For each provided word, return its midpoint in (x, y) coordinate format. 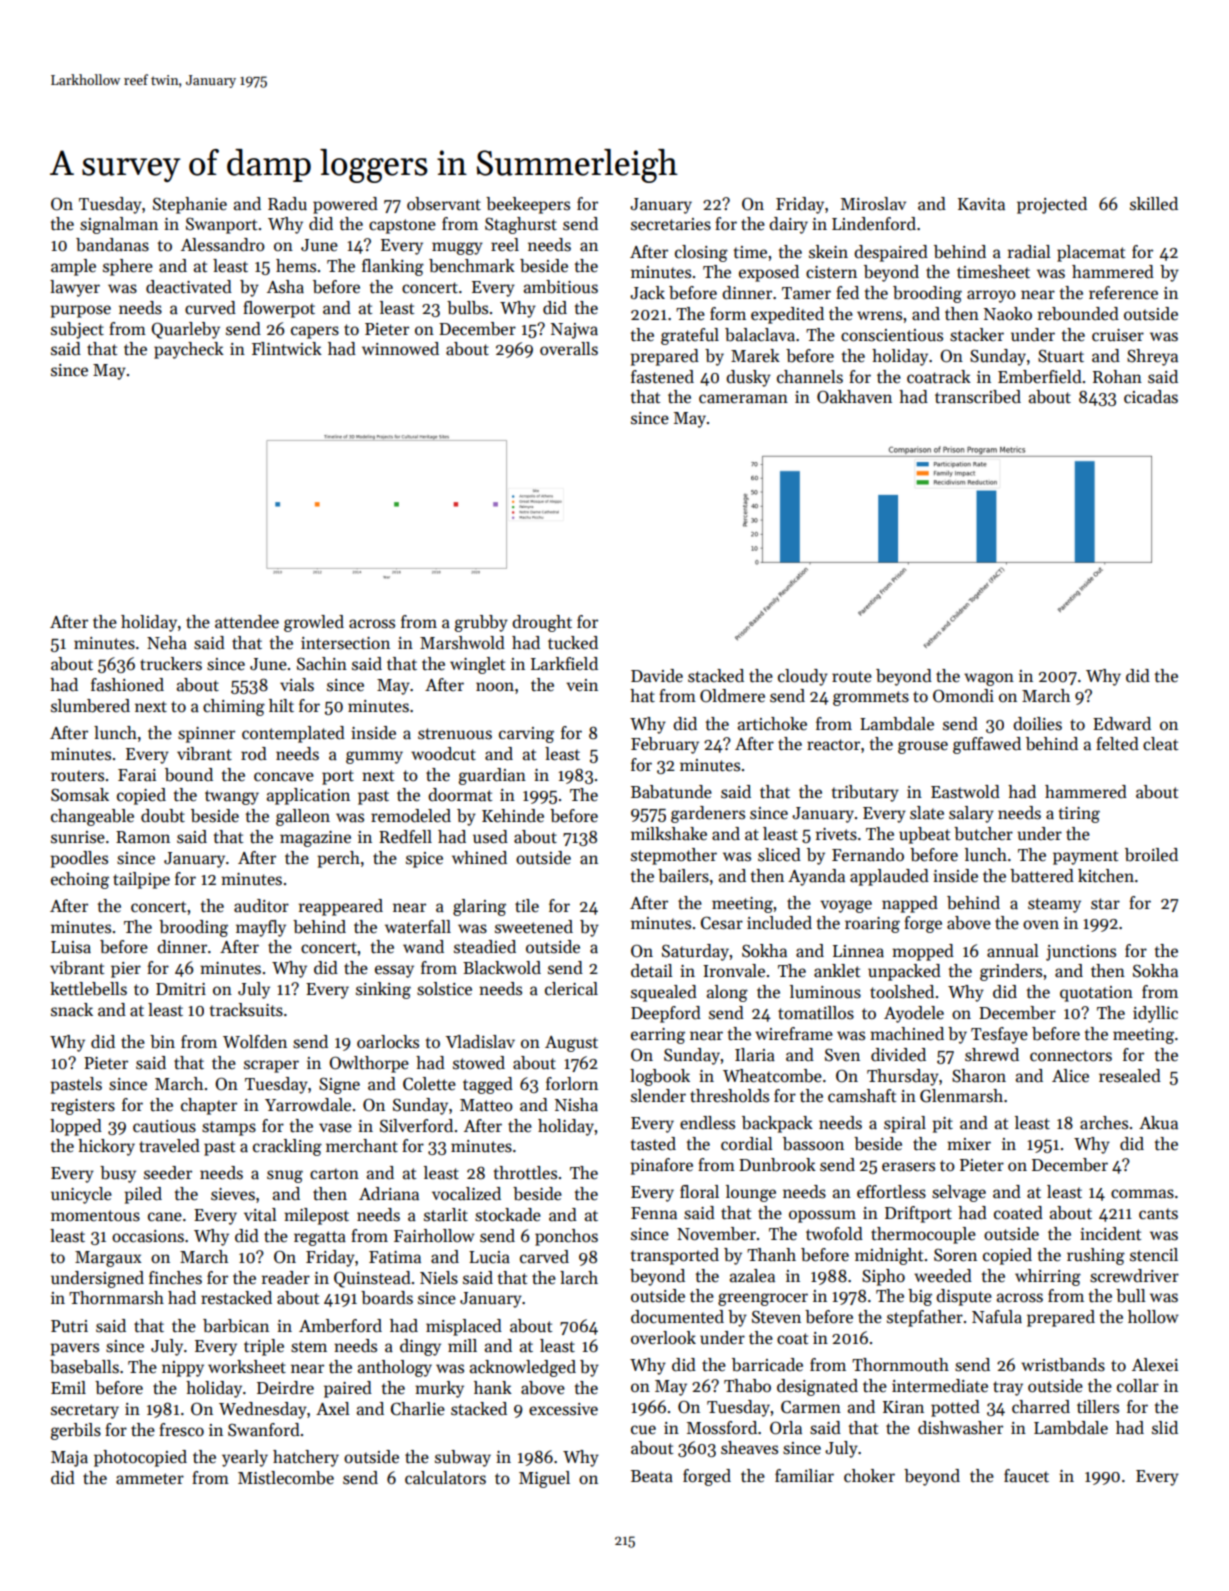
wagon (989, 679)
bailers (683, 876)
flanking (393, 267)
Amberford (340, 1326)
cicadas (1151, 397)
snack (72, 1010)
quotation (1096, 994)
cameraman (743, 399)
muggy (457, 248)
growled (314, 623)
